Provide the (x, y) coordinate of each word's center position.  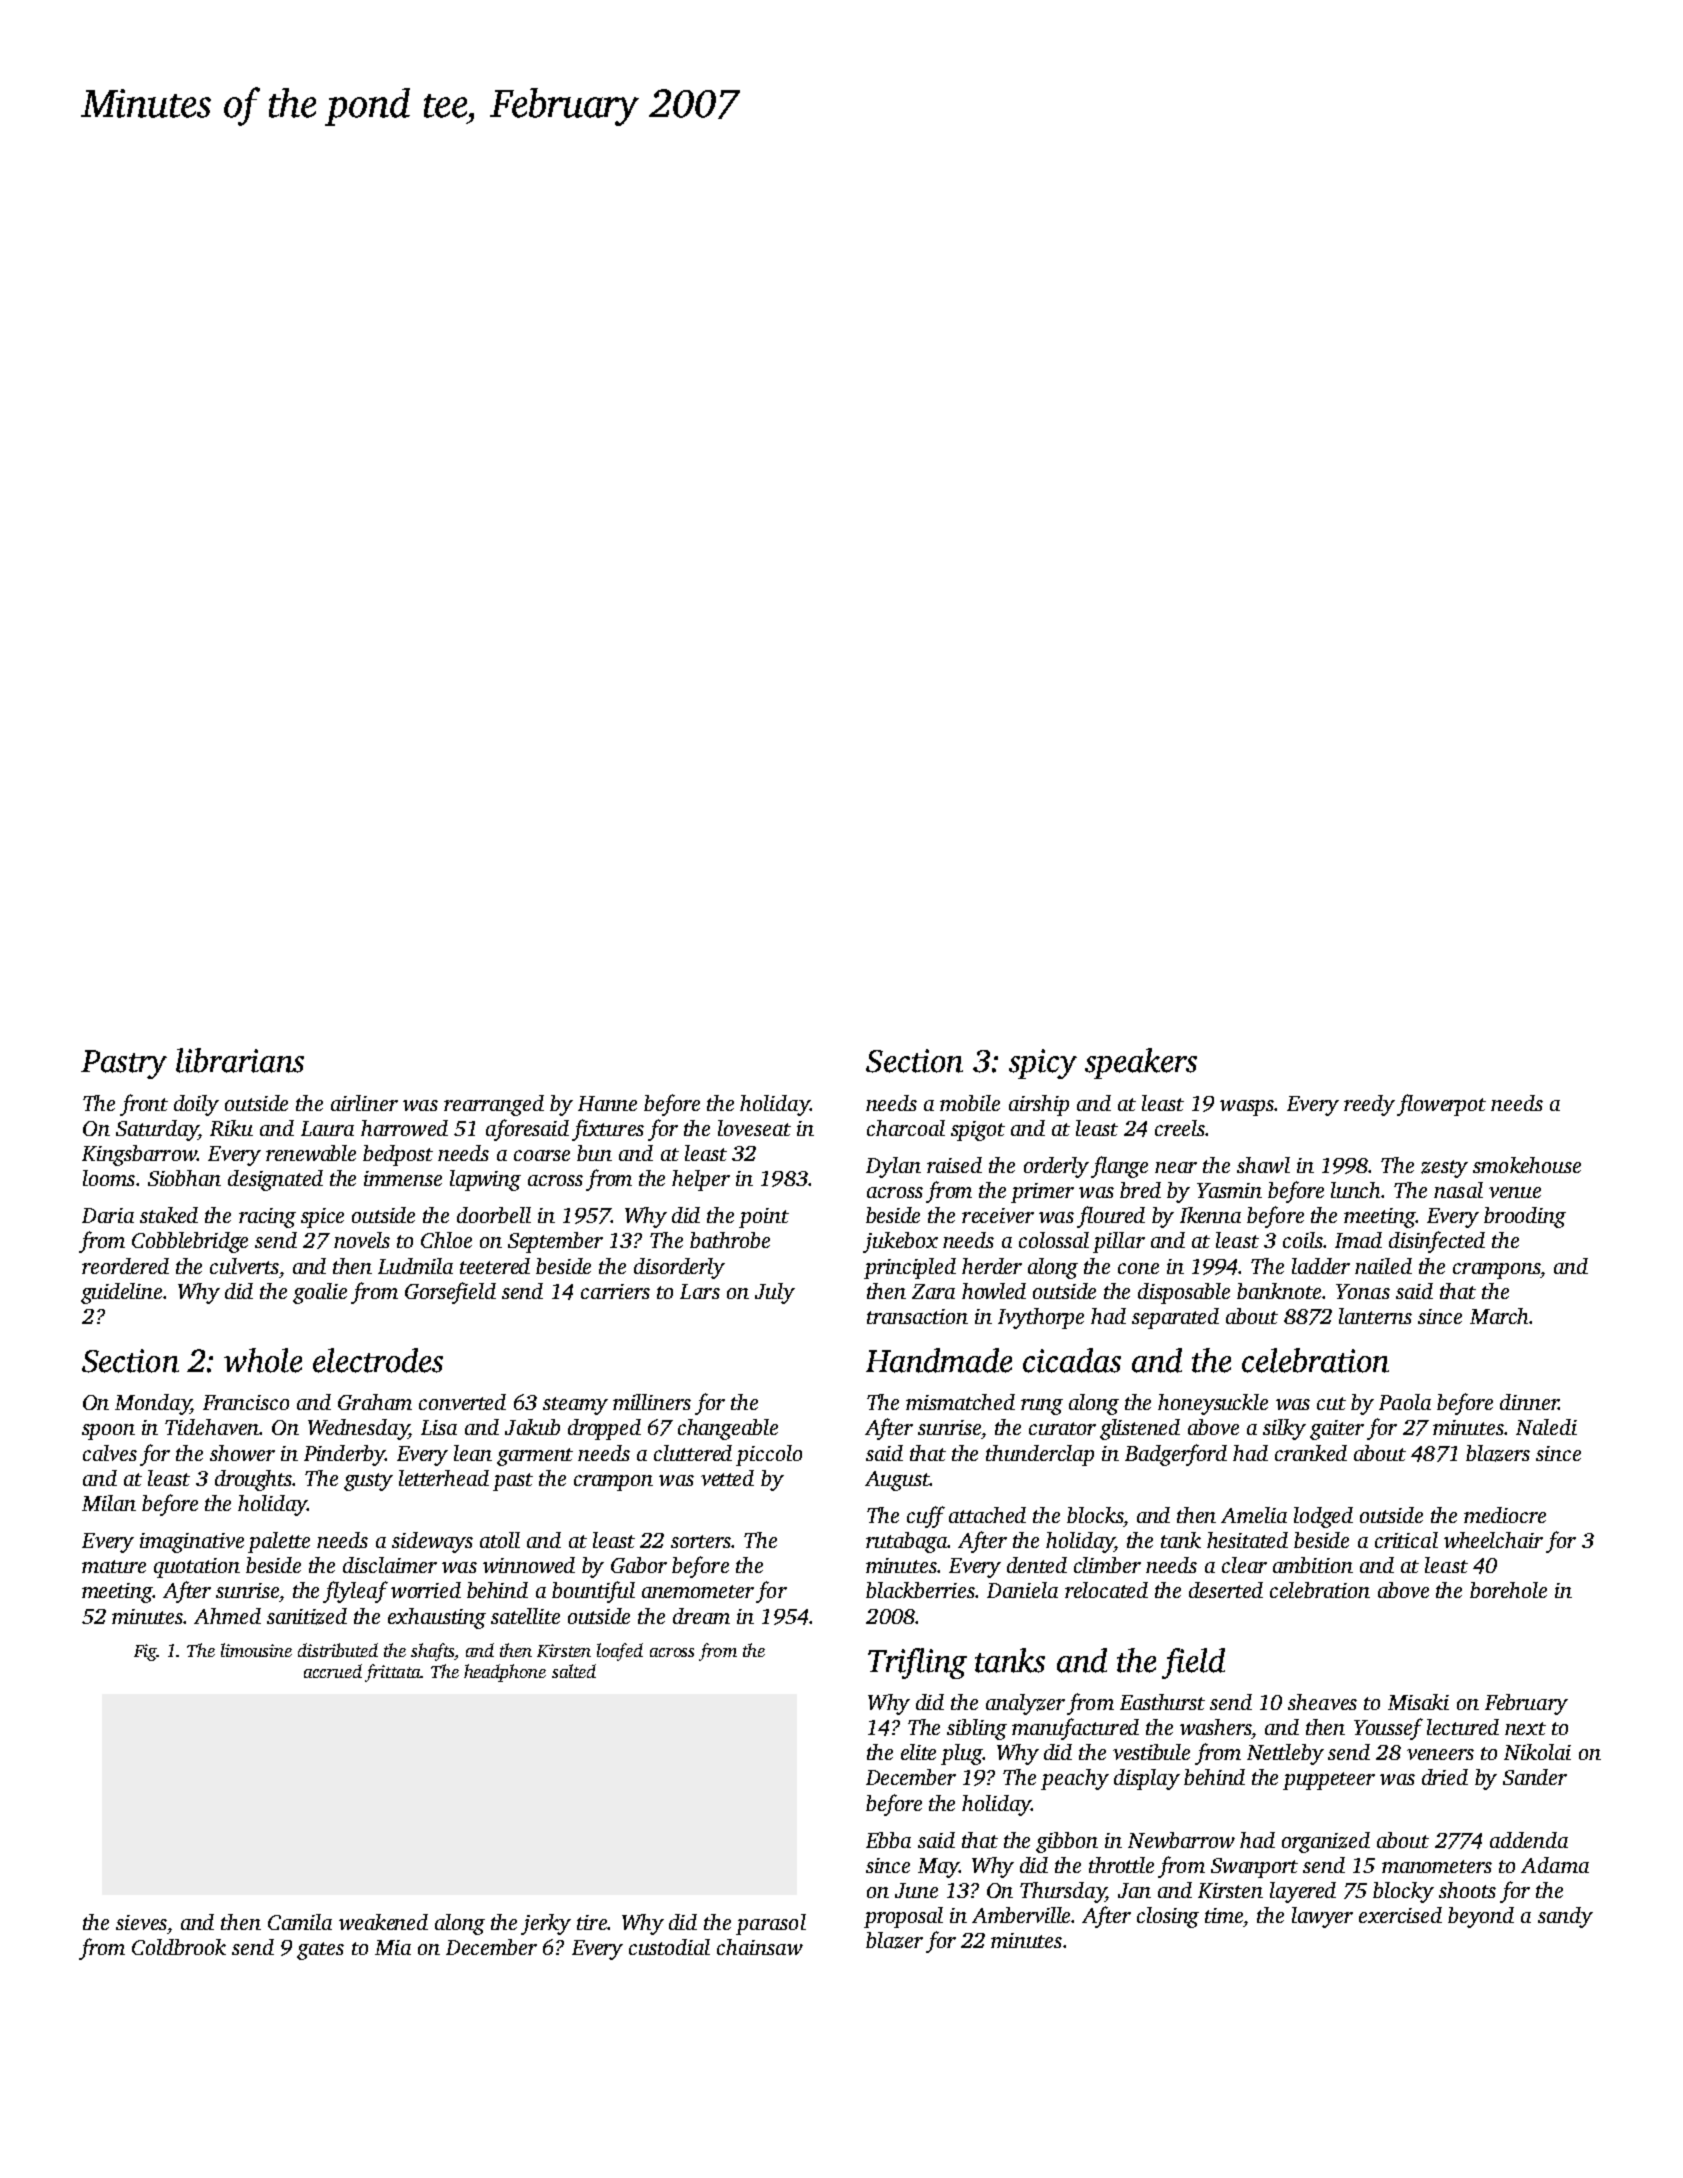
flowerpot (1441, 1105)
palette (279, 1542)
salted (574, 1671)
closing (1168, 1917)
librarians (240, 1060)
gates (320, 1951)
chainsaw (760, 1947)
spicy (1043, 1064)
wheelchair (1493, 1540)
